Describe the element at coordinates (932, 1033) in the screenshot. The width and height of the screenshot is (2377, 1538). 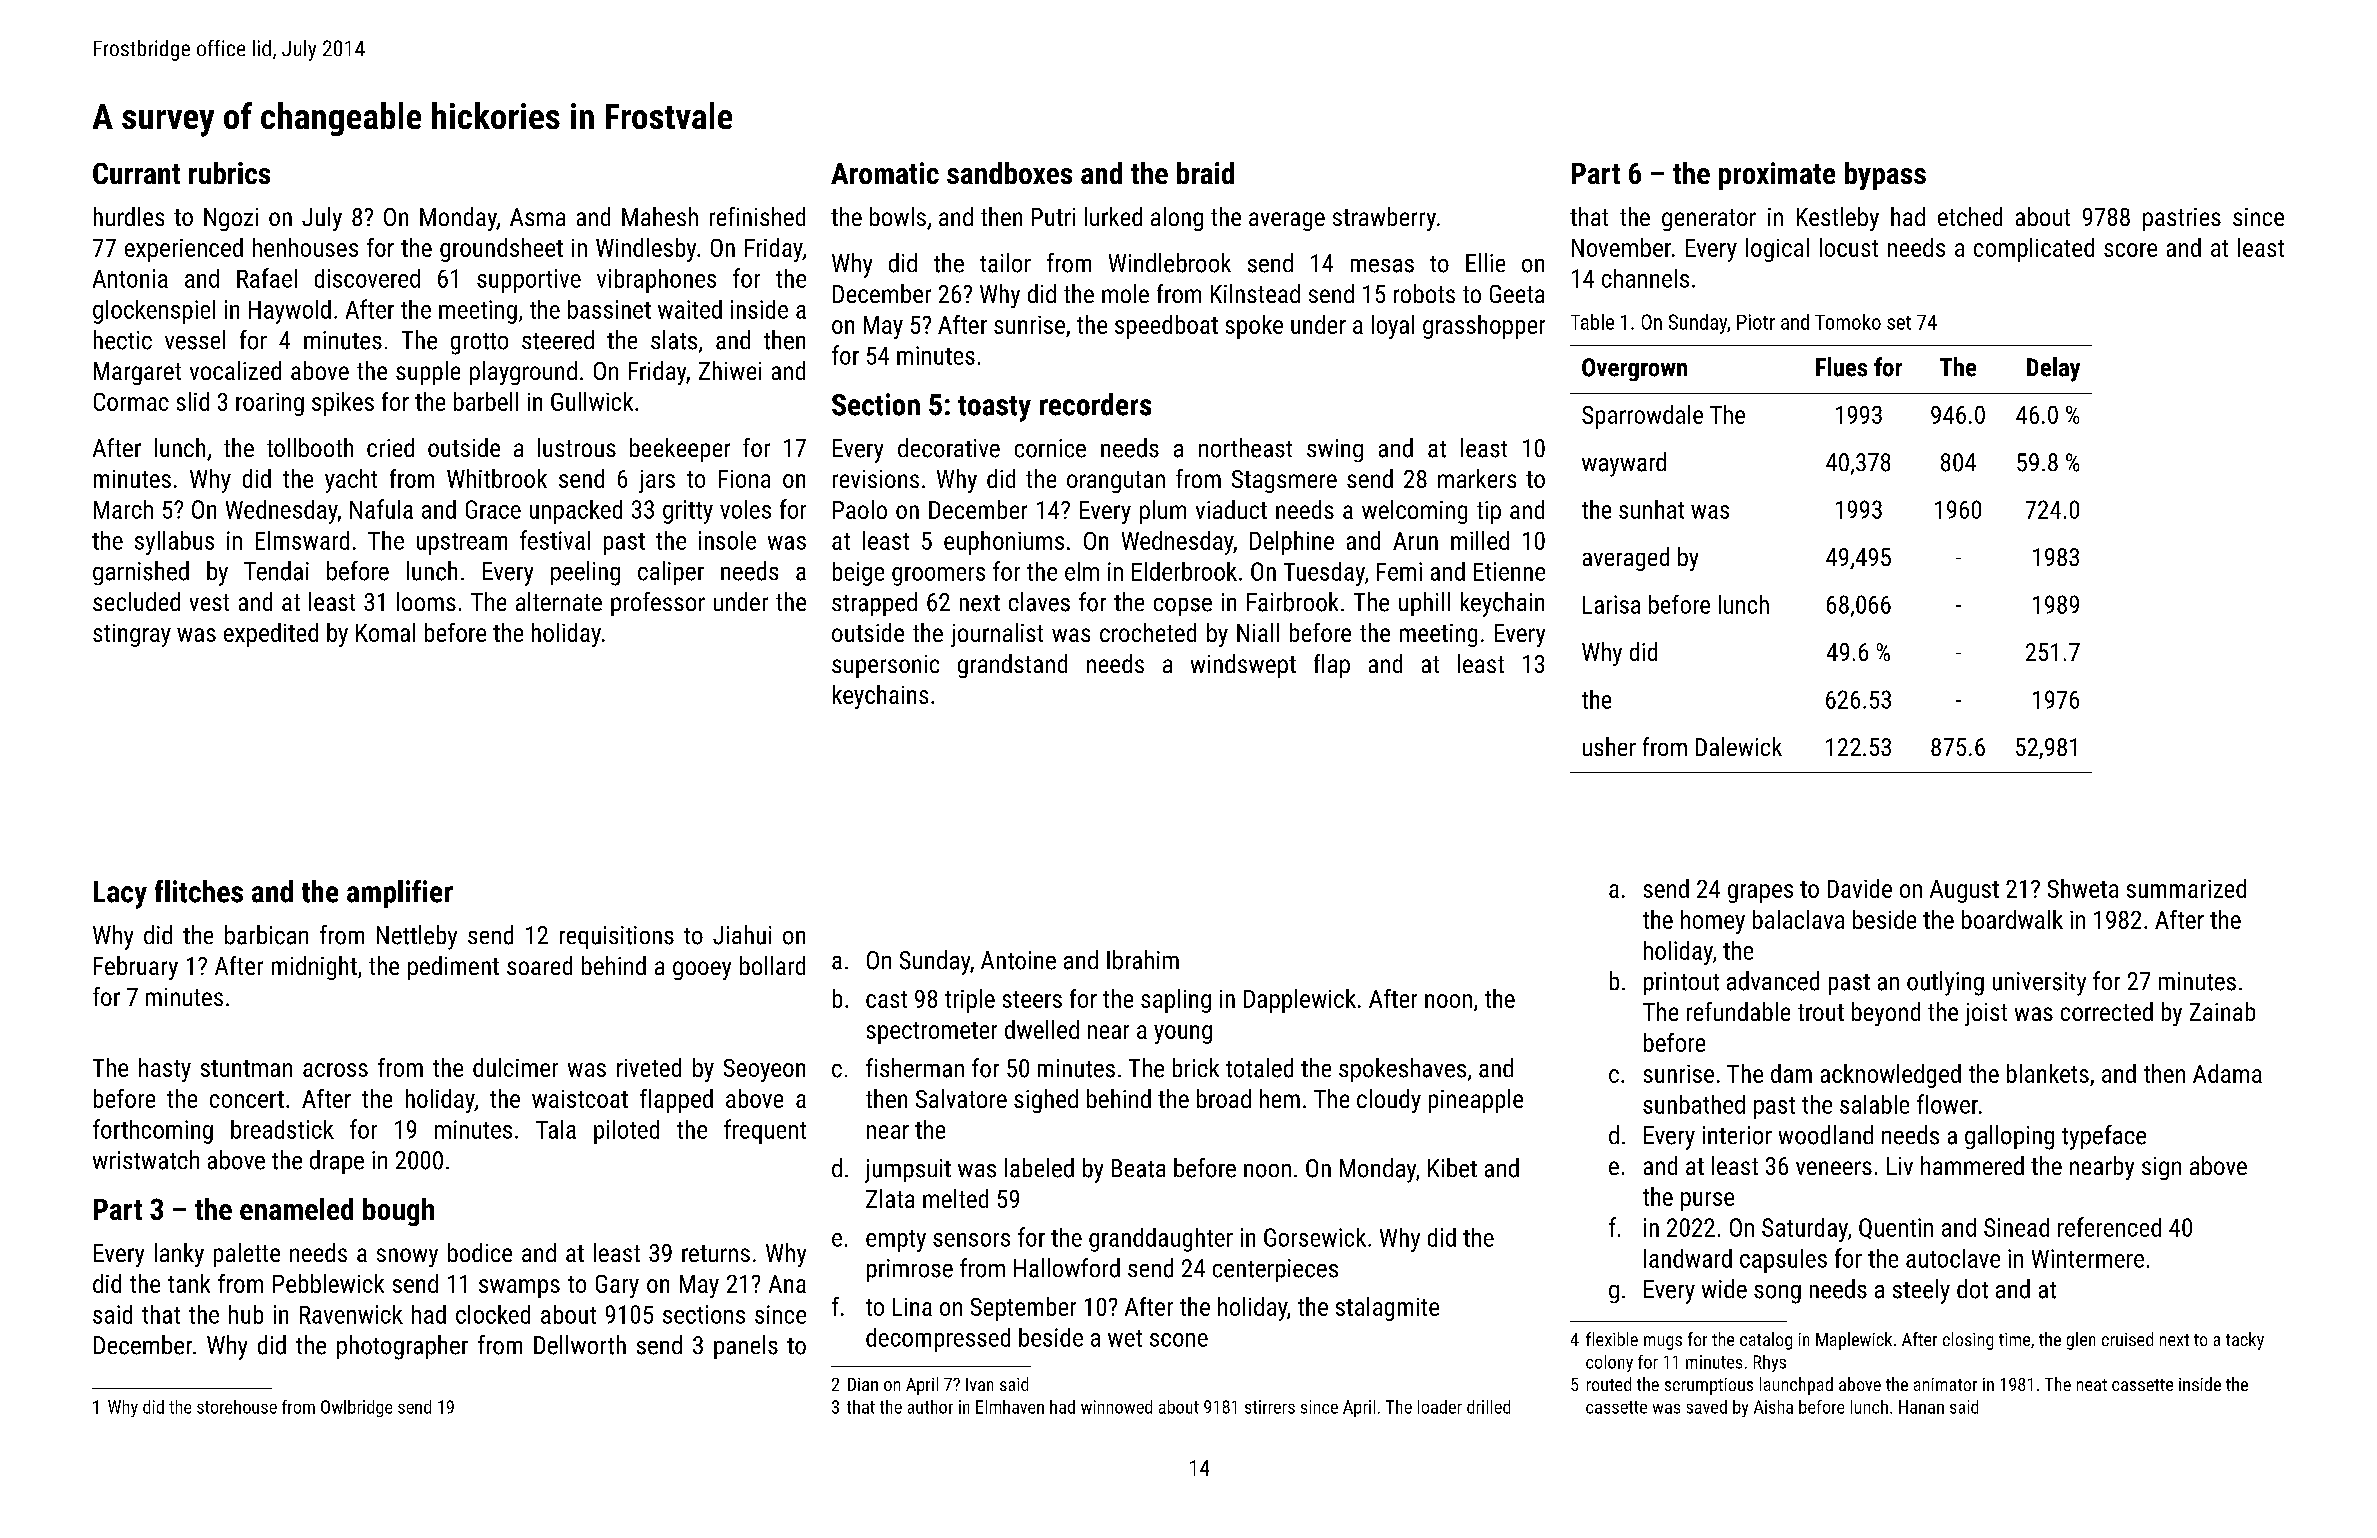
I see `spectrometer` at that location.
